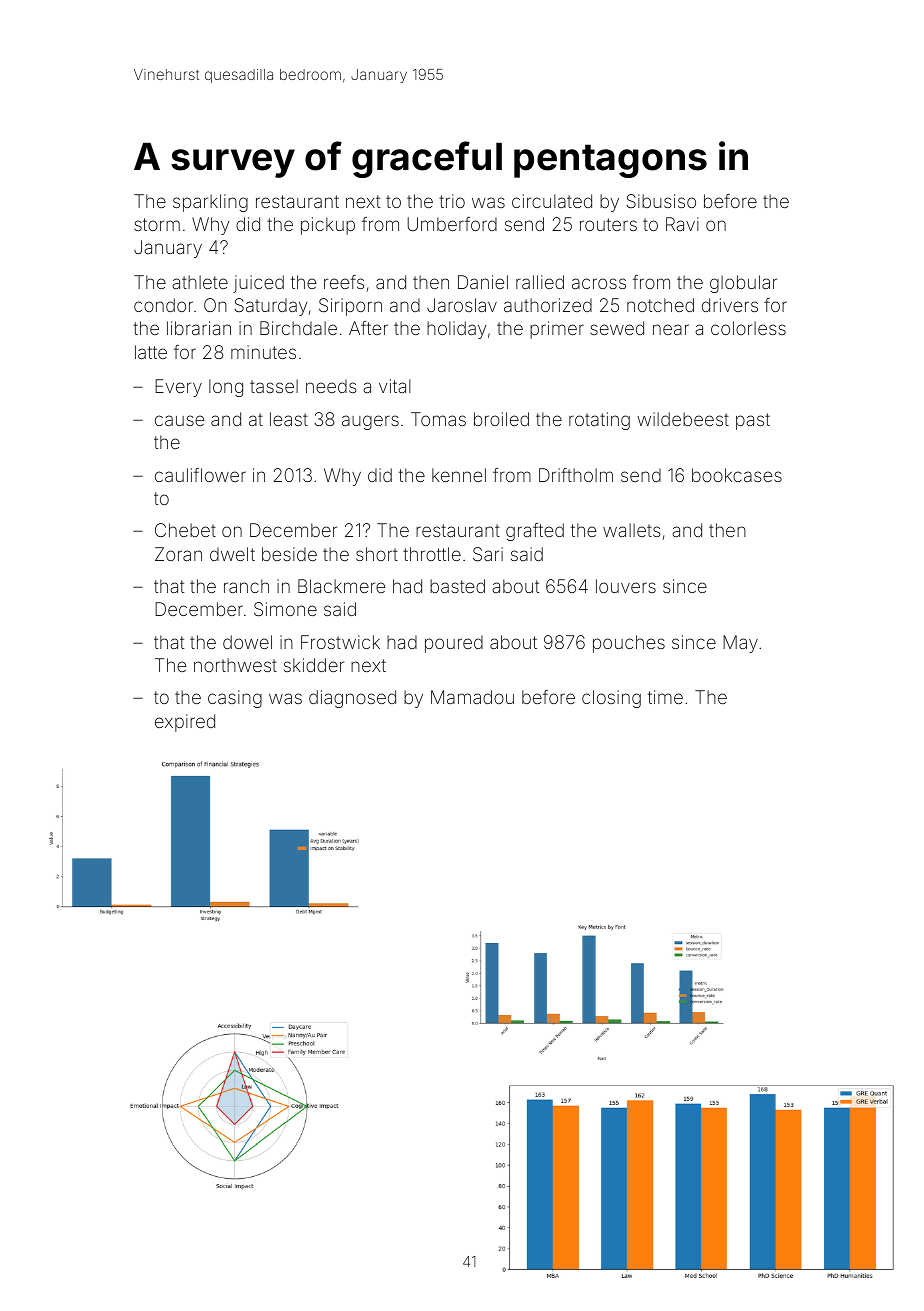 This screenshot has width=924, height=1311. I want to click on louvers, so click(626, 586).
